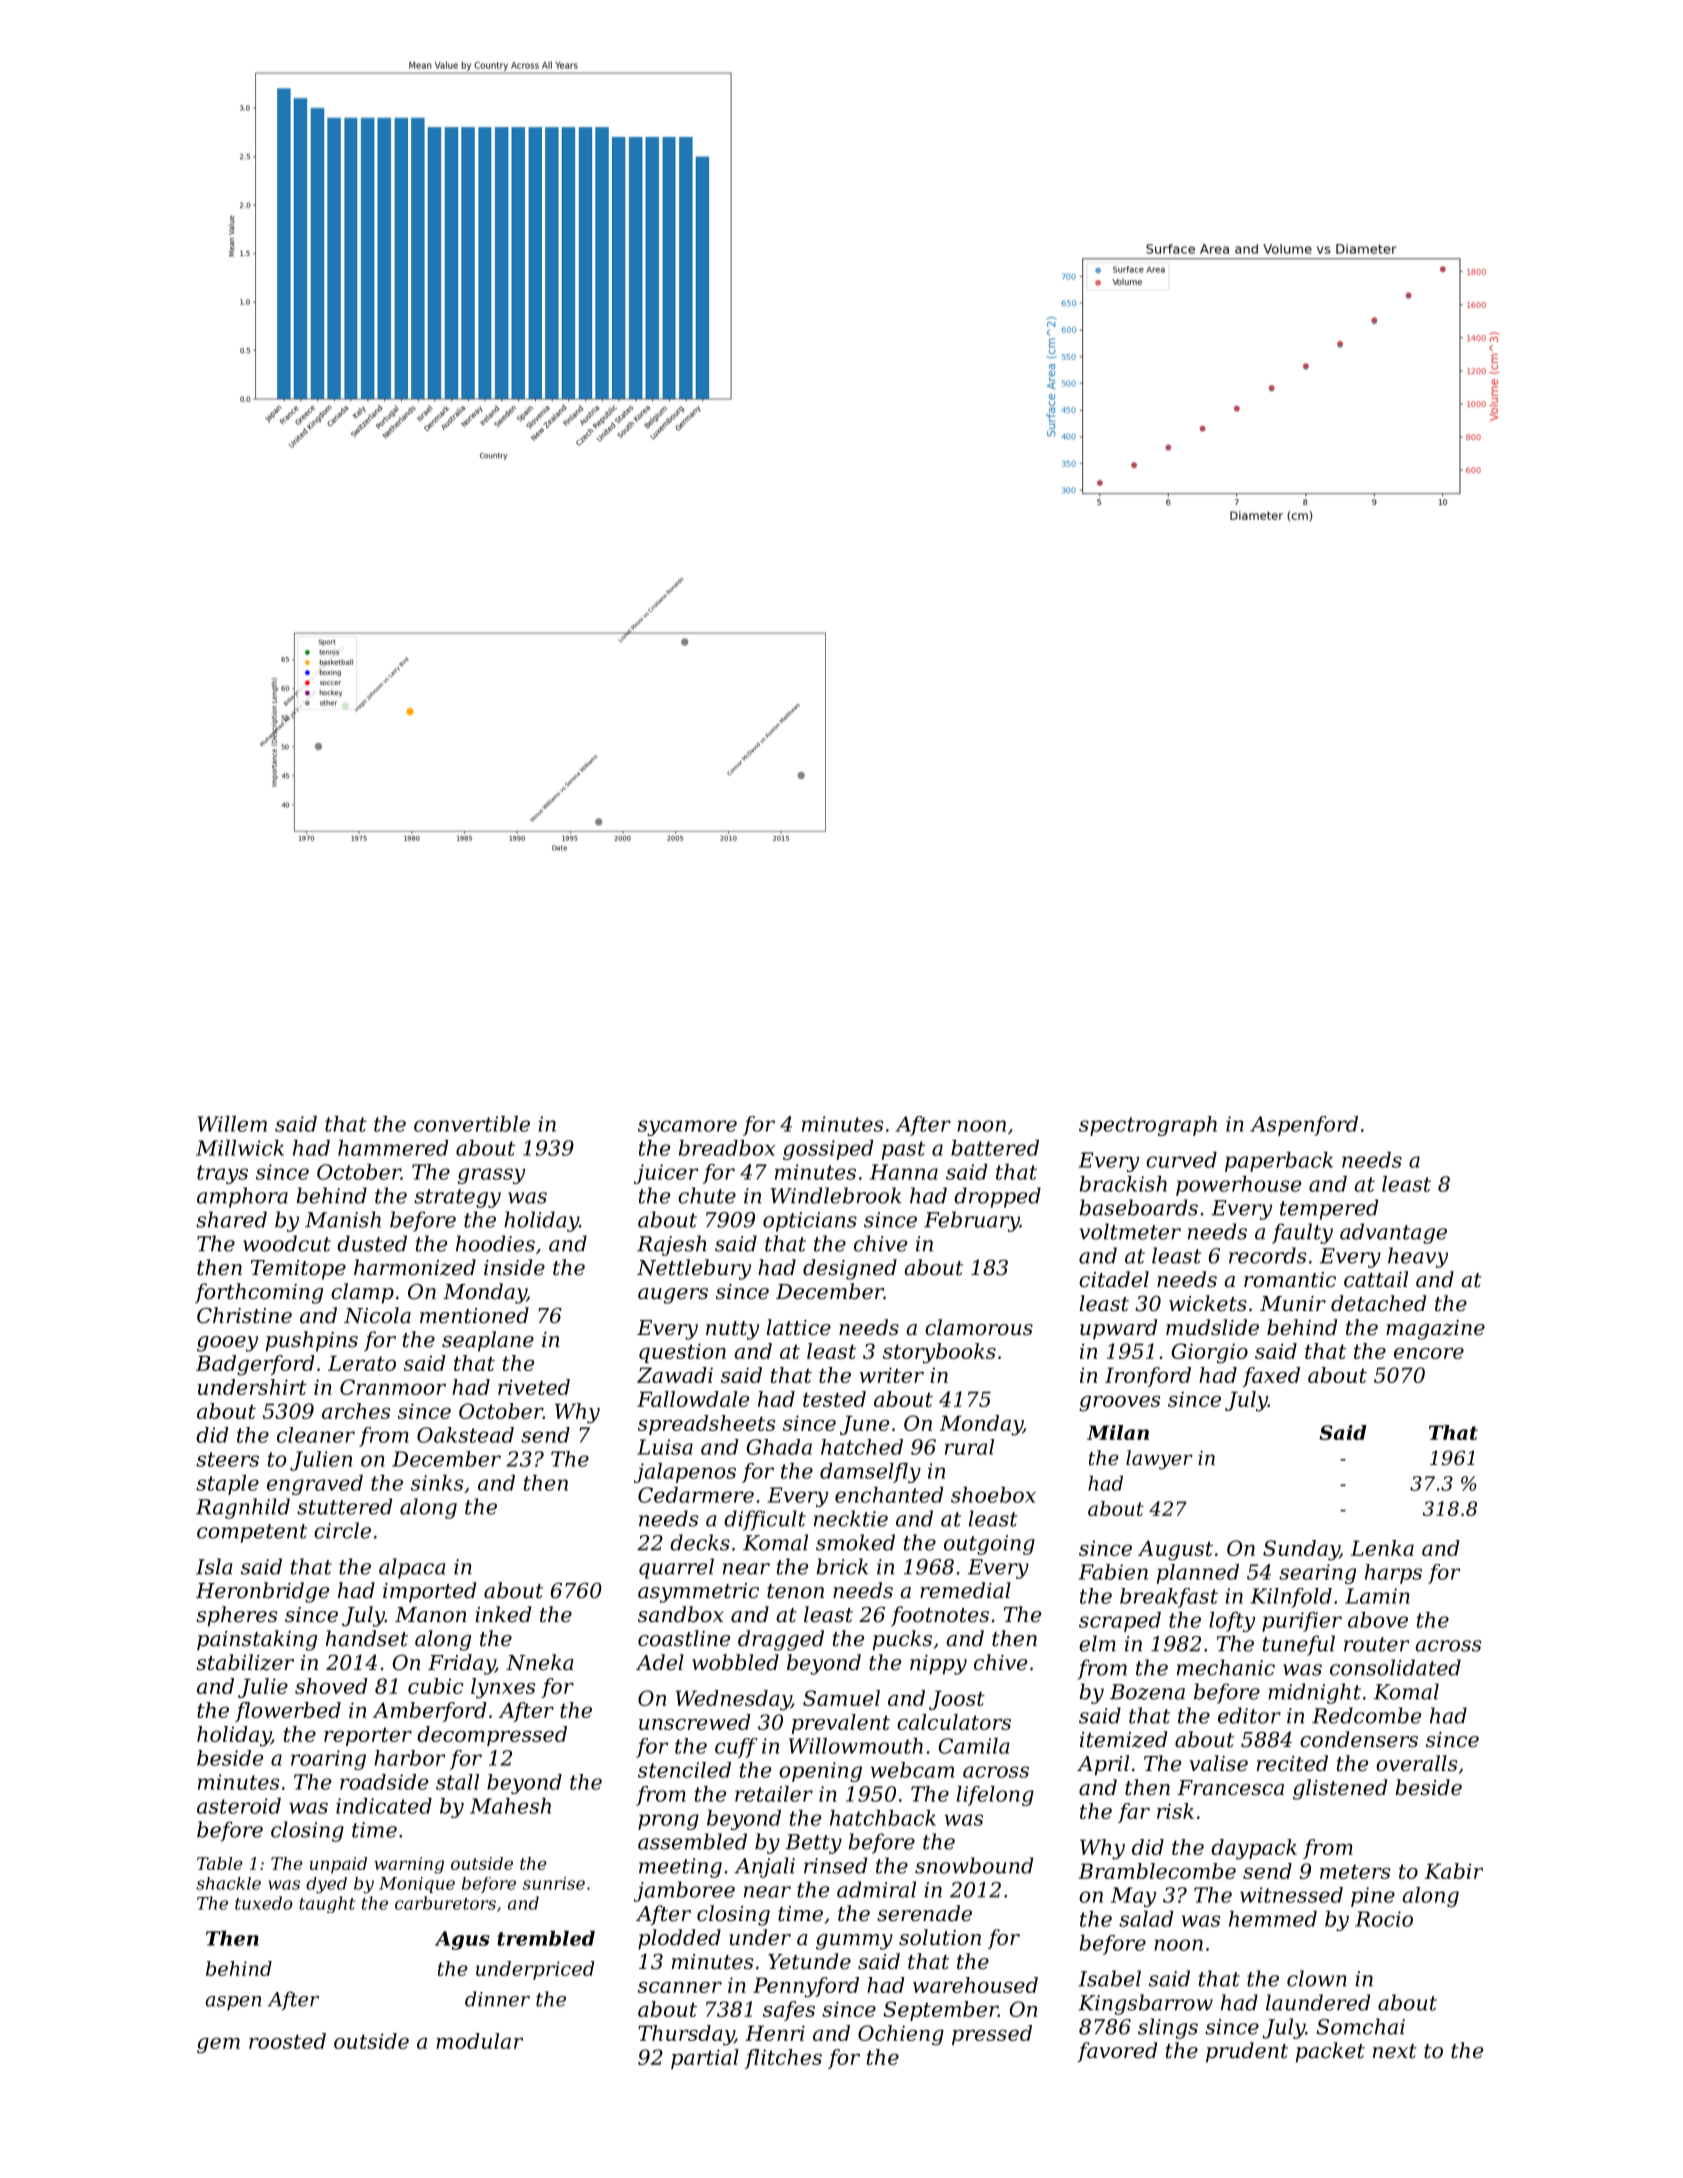  Describe the element at coordinates (436, 1686) in the document. I see `cubic` at that location.
